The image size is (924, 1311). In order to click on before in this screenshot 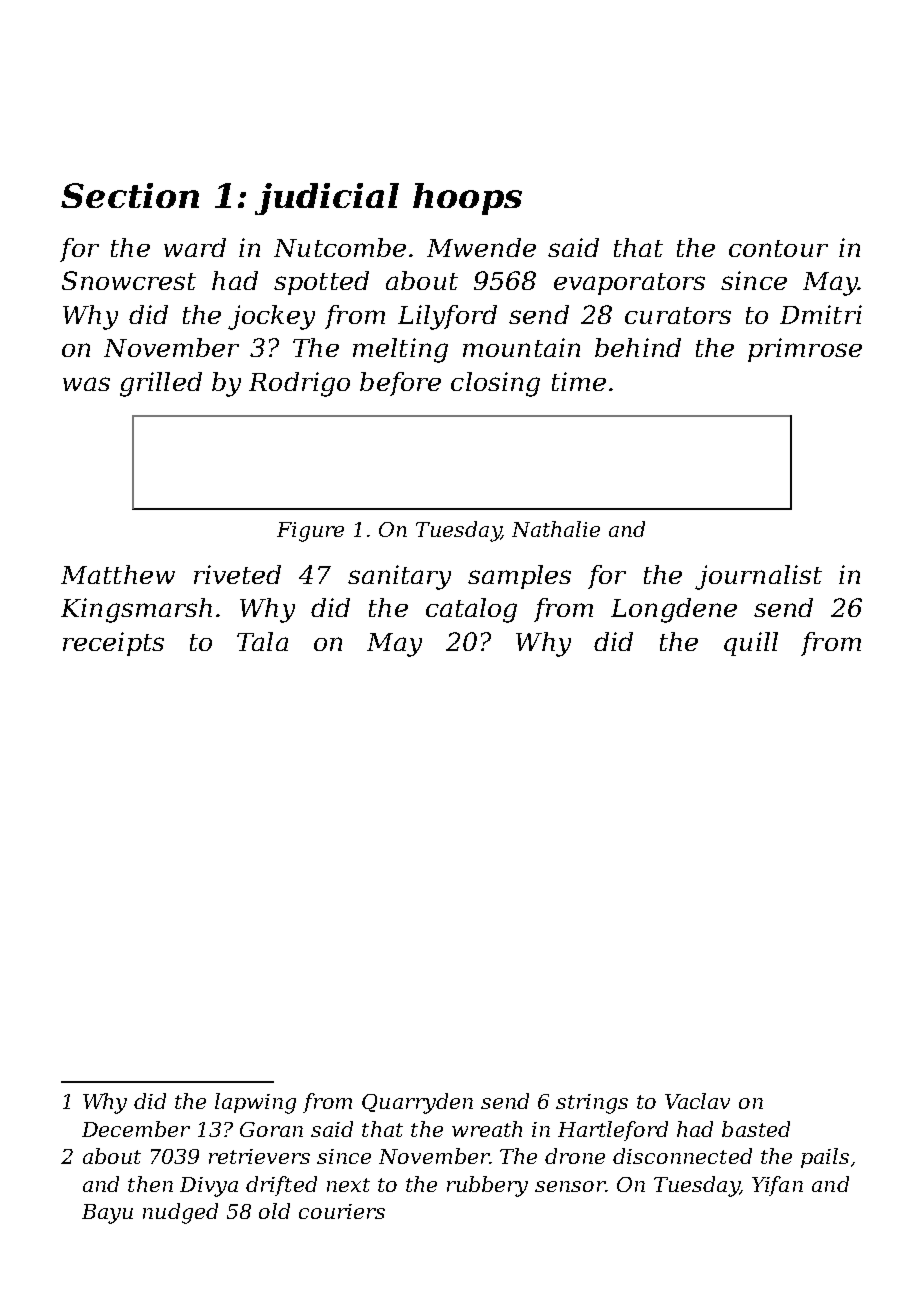, I will do `click(400, 384)`.
